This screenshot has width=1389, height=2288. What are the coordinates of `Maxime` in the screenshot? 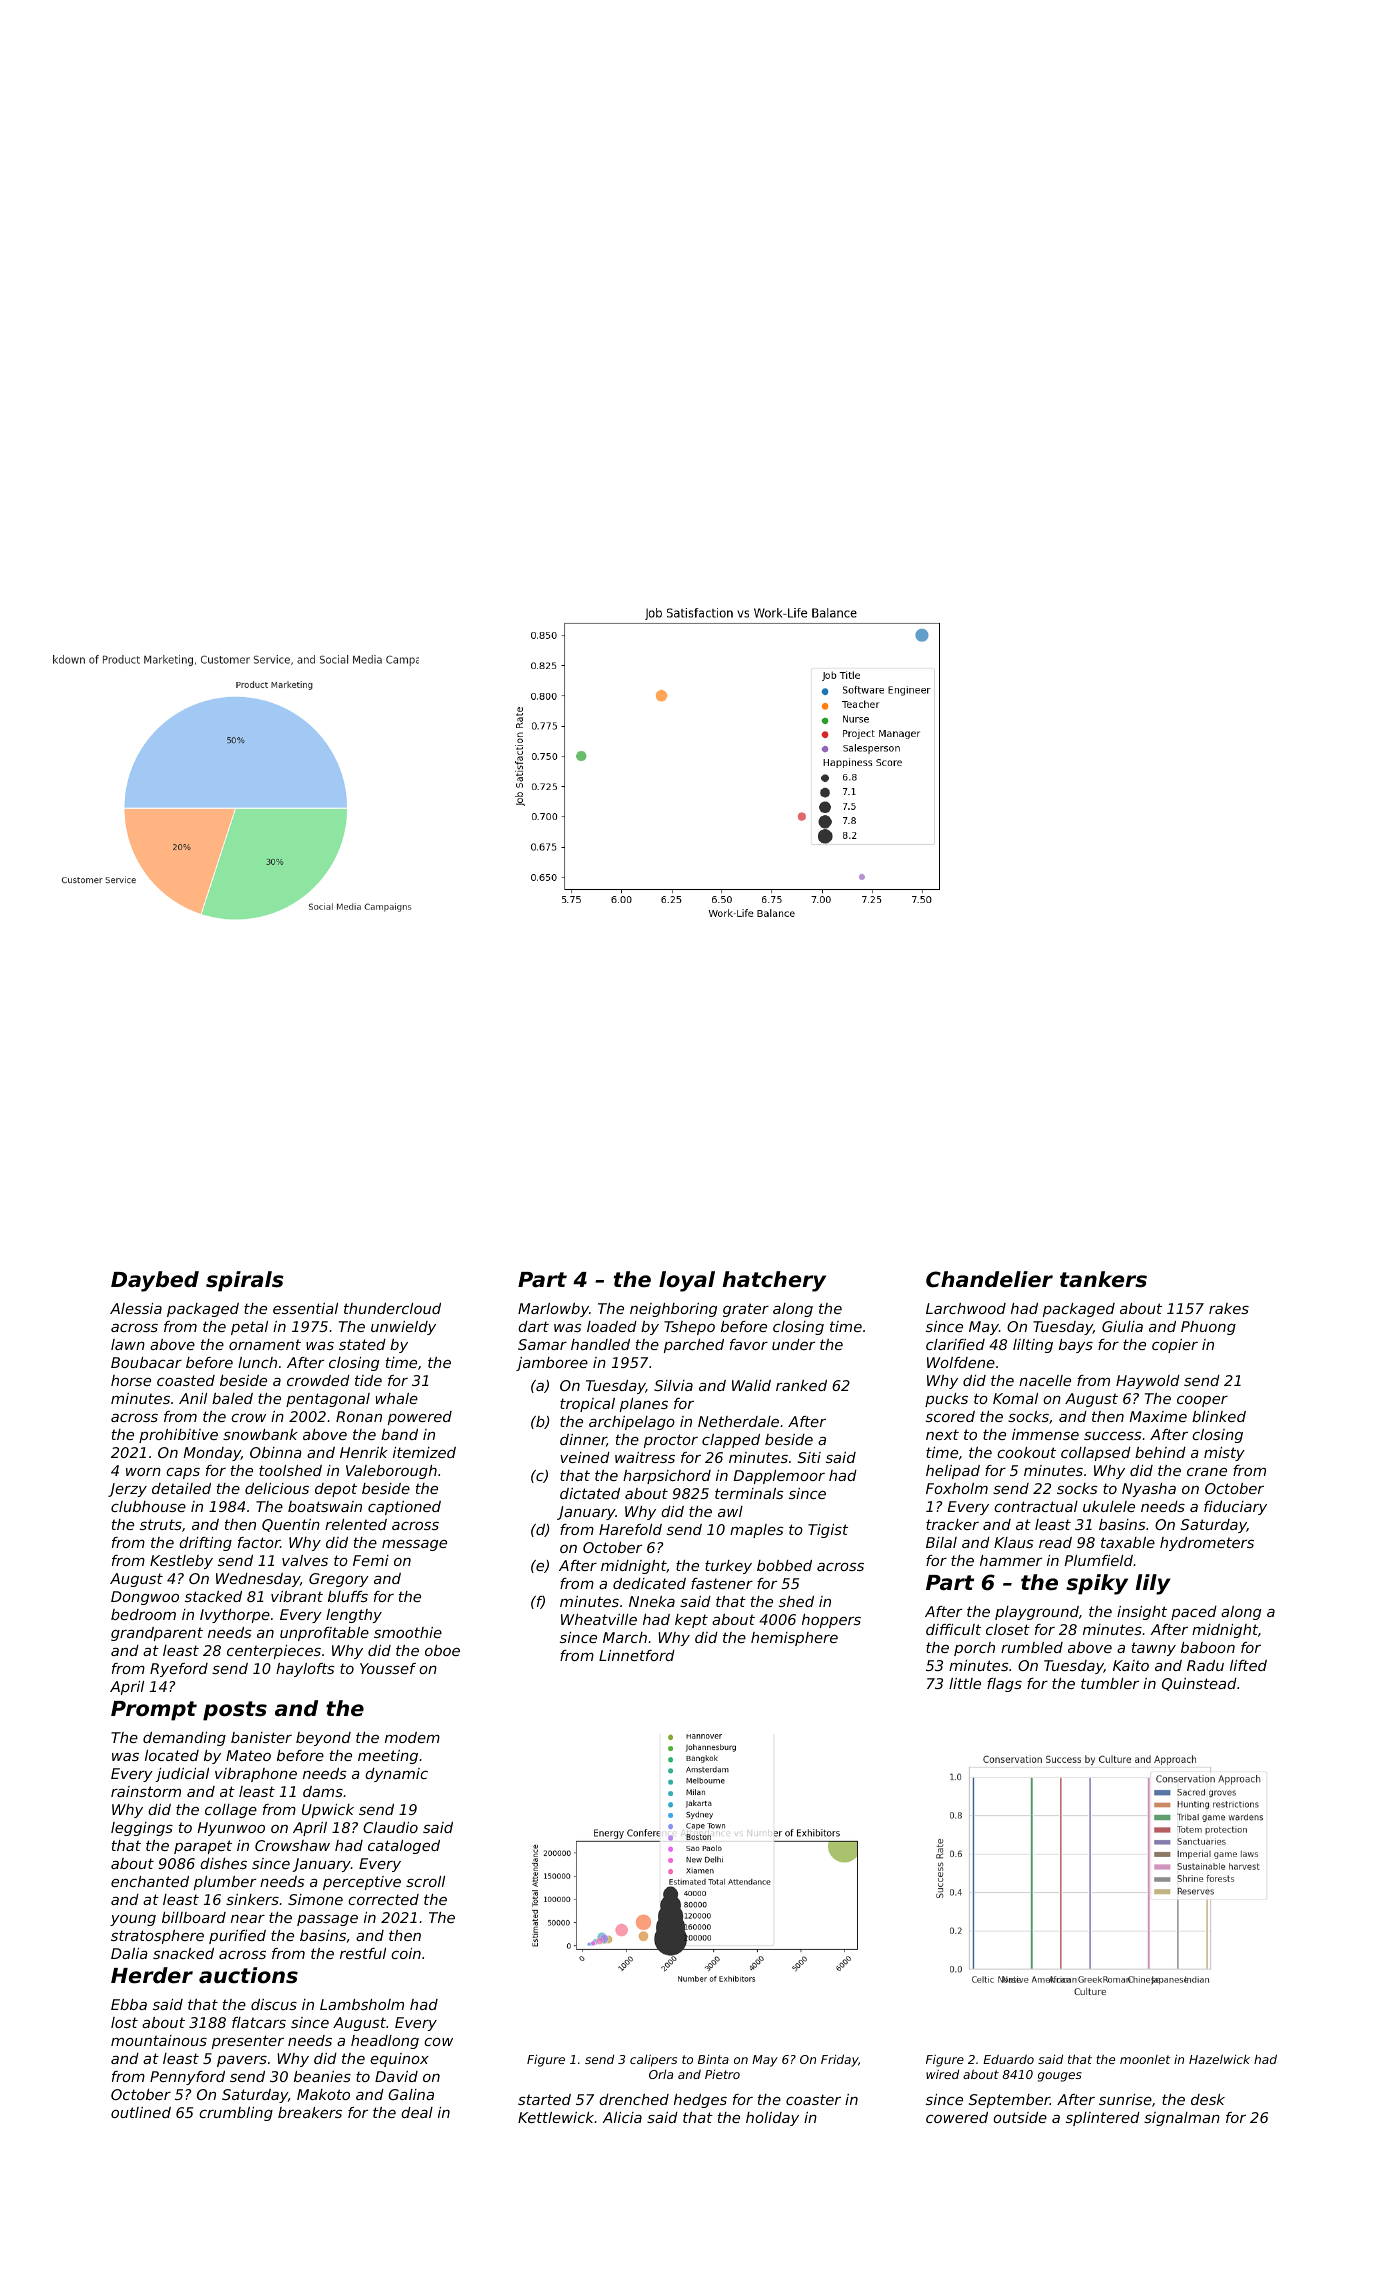 It's located at (1158, 1416).
